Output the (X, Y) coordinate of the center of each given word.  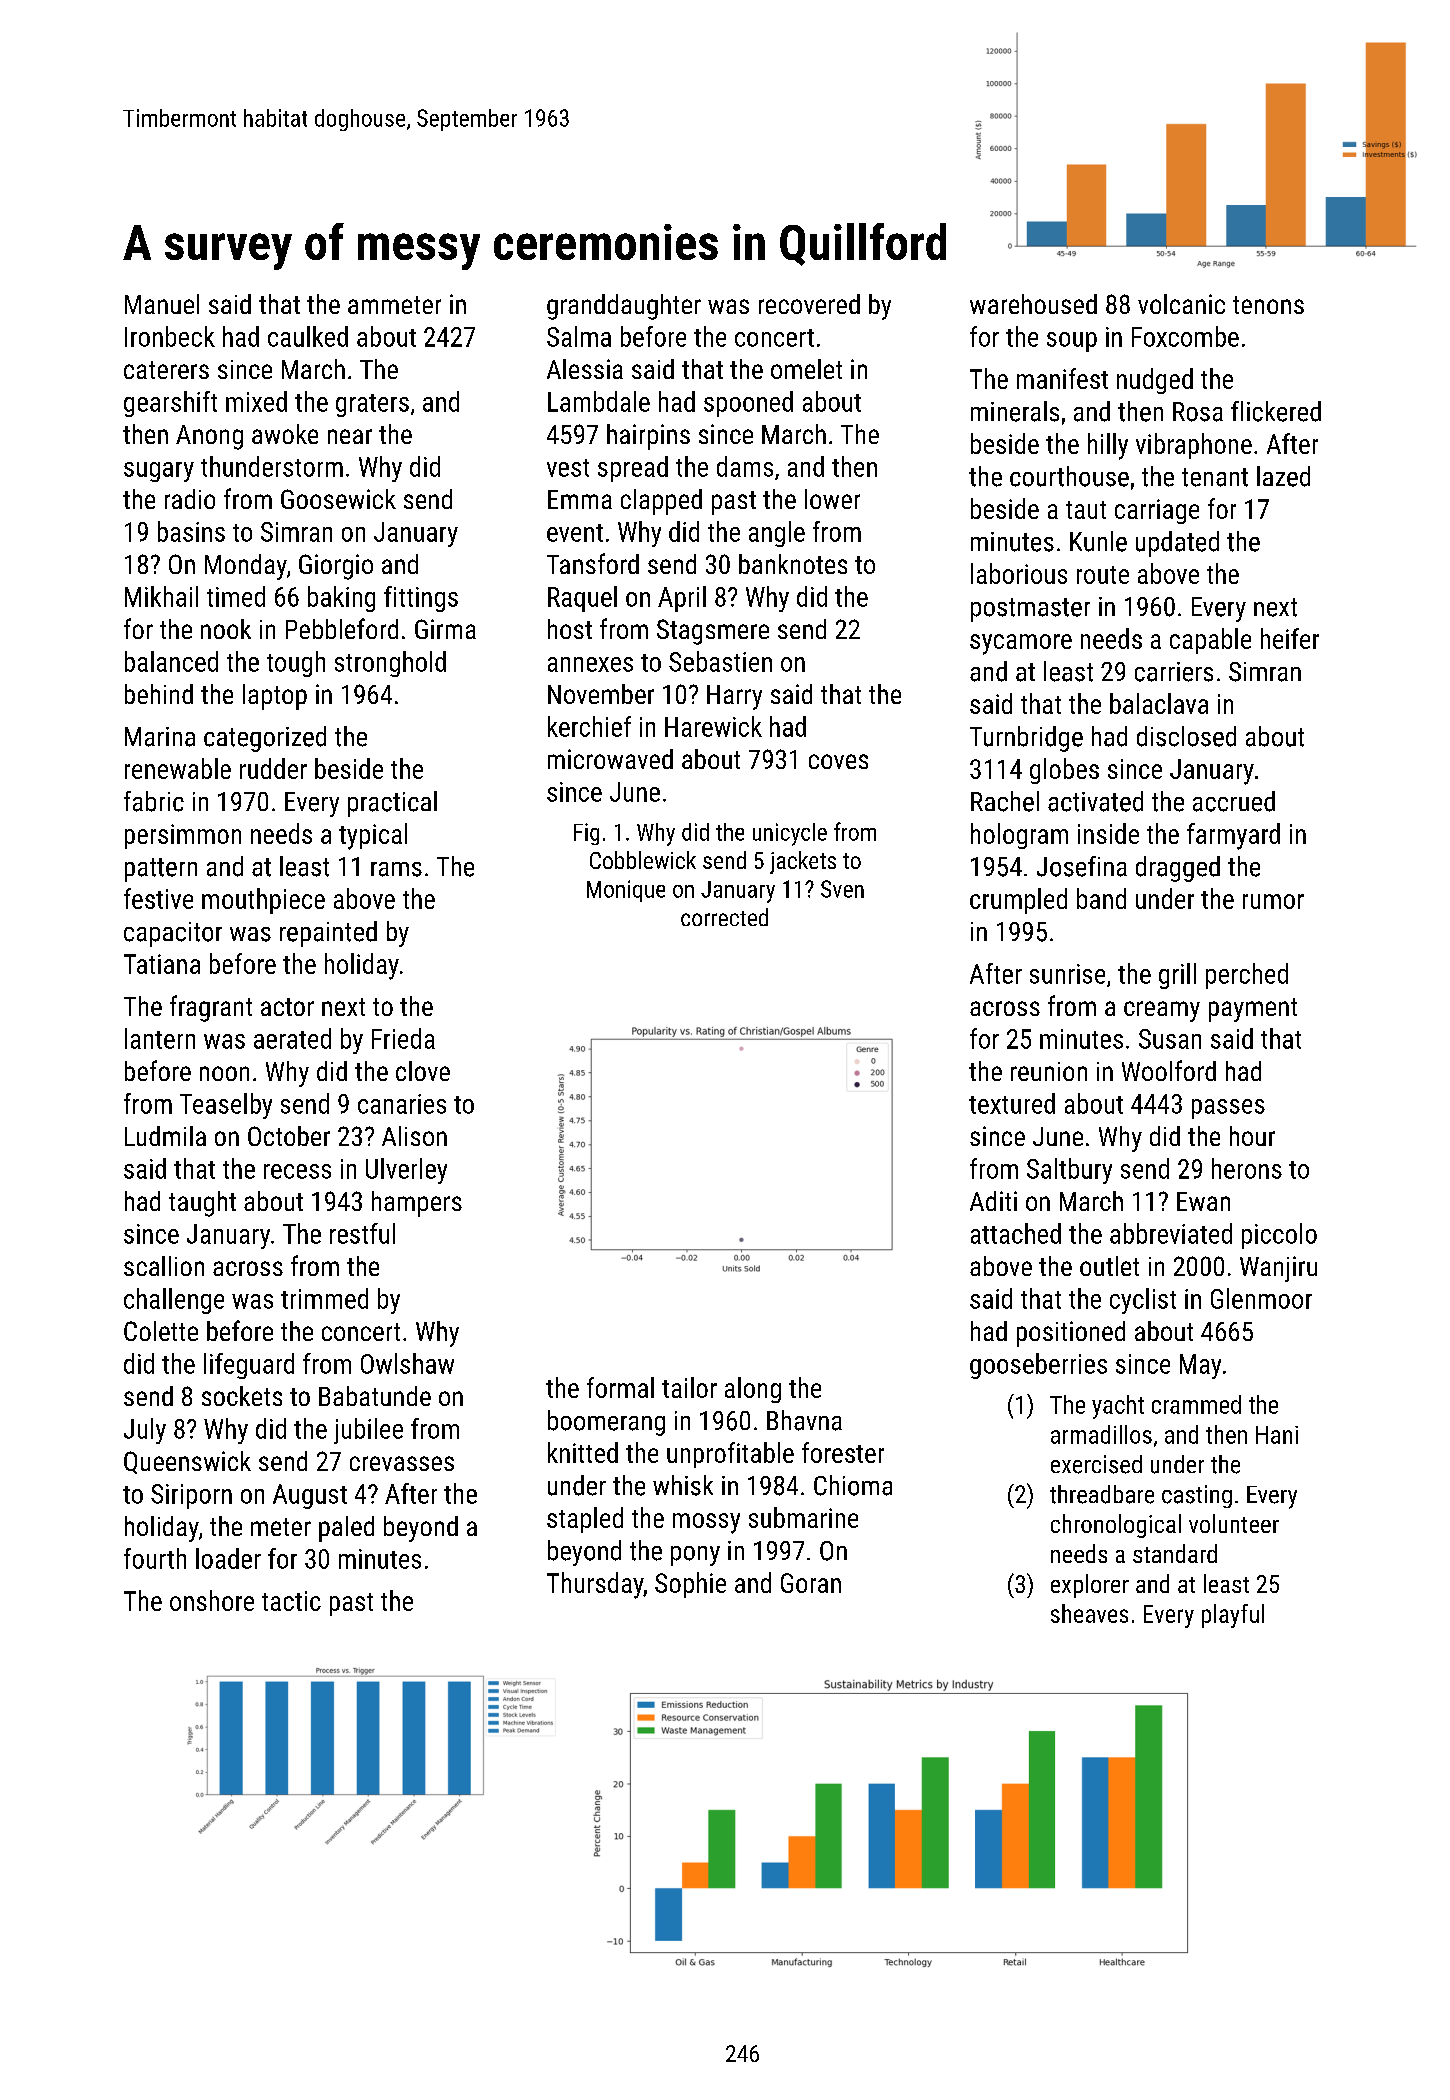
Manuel (162, 304)
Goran (811, 1583)
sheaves (1089, 1613)
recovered (809, 304)
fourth (155, 1558)
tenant (1215, 477)
